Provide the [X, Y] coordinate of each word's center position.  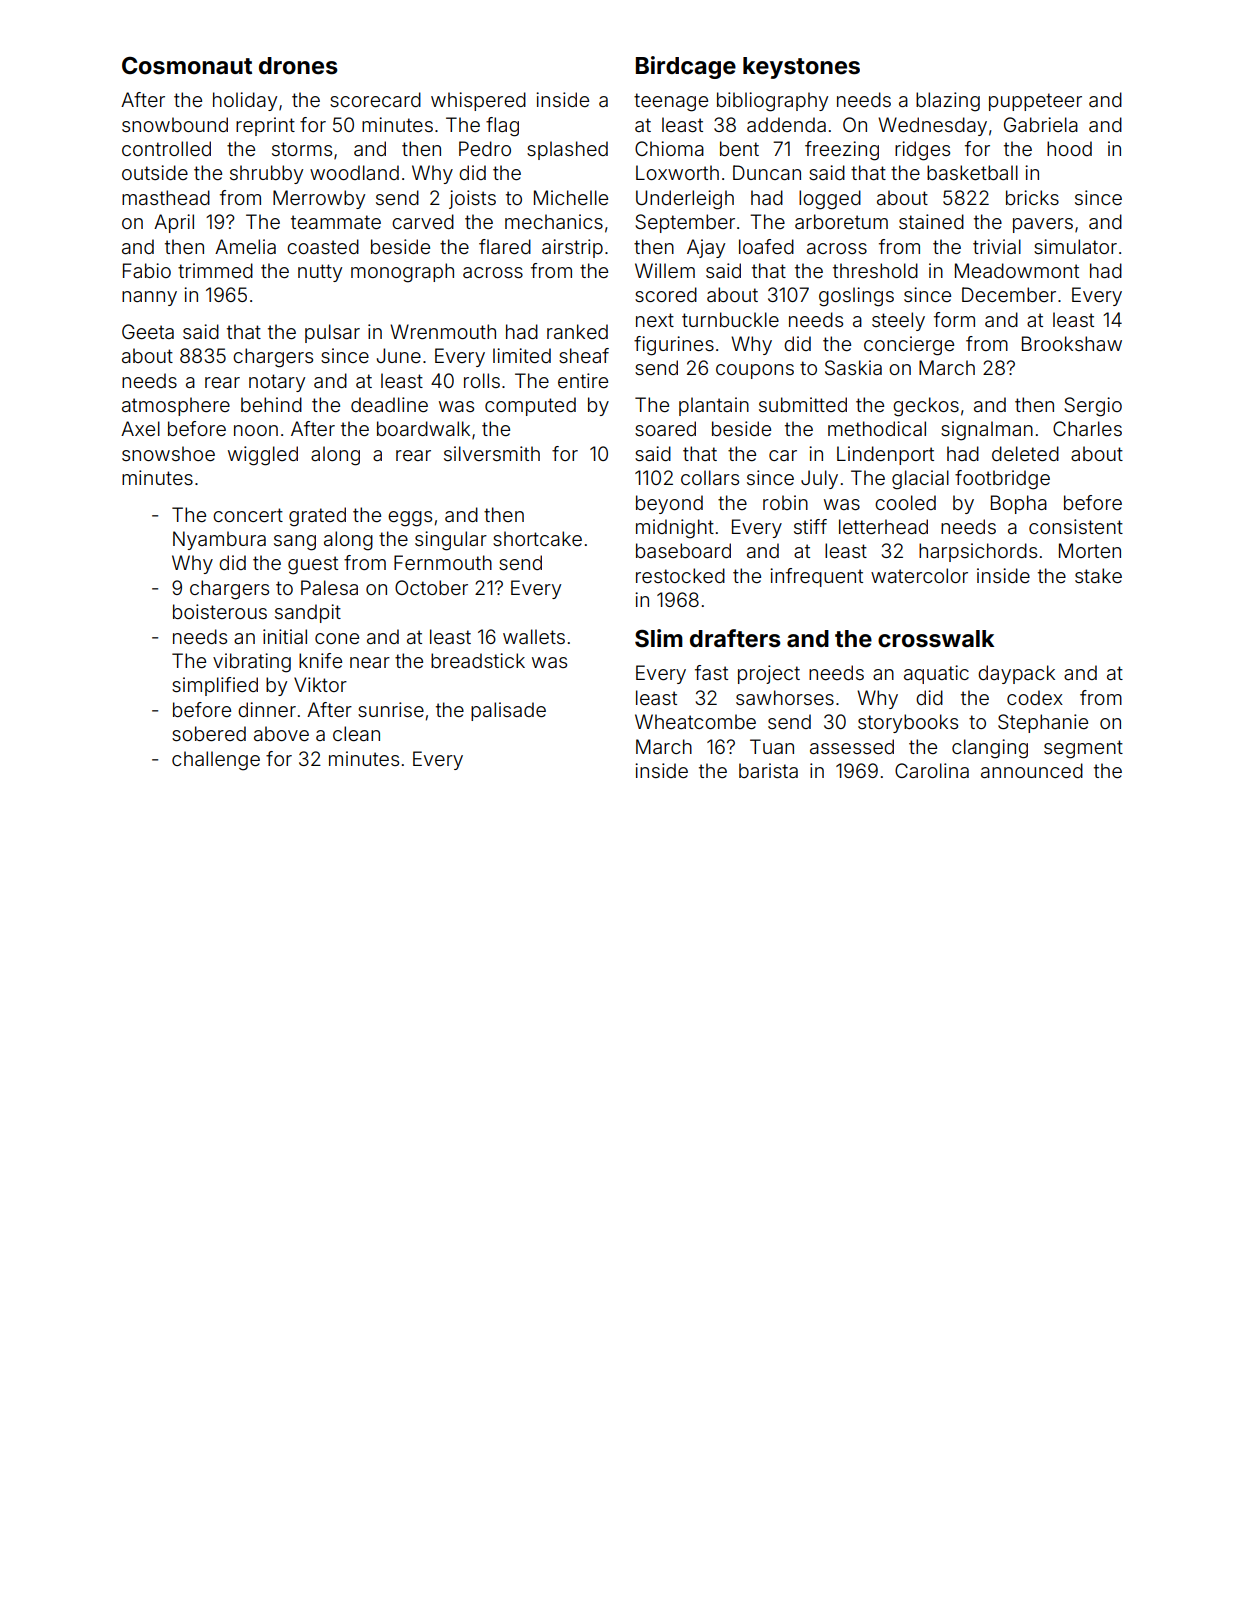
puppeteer [1035, 102]
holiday [245, 101]
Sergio [1093, 407]
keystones [801, 68]
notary [277, 383]
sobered [209, 733]
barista [768, 770]
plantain [714, 406]
